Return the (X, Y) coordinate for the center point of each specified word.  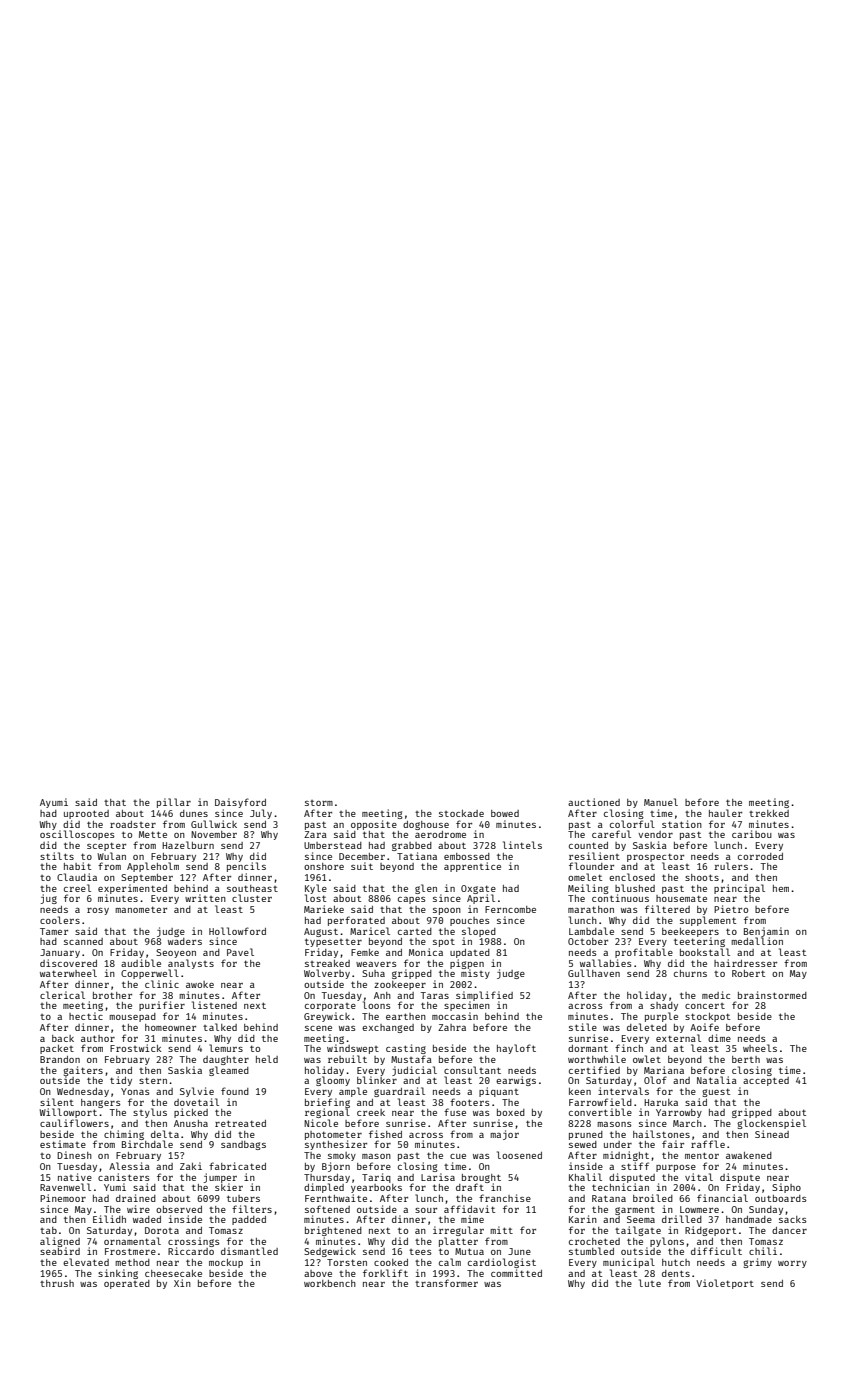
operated (127, 1284)
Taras (435, 995)
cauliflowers (74, 1123)
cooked (391, 1262)
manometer (141, 909)
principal (739, 889)
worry (792, 1264)
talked (220, 1027)
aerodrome (440, 834)
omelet (585, 877)
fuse (455, 1112)
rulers (731, 866)
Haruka (661, 1102)
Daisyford (240, 803)
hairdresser (745, 963)
